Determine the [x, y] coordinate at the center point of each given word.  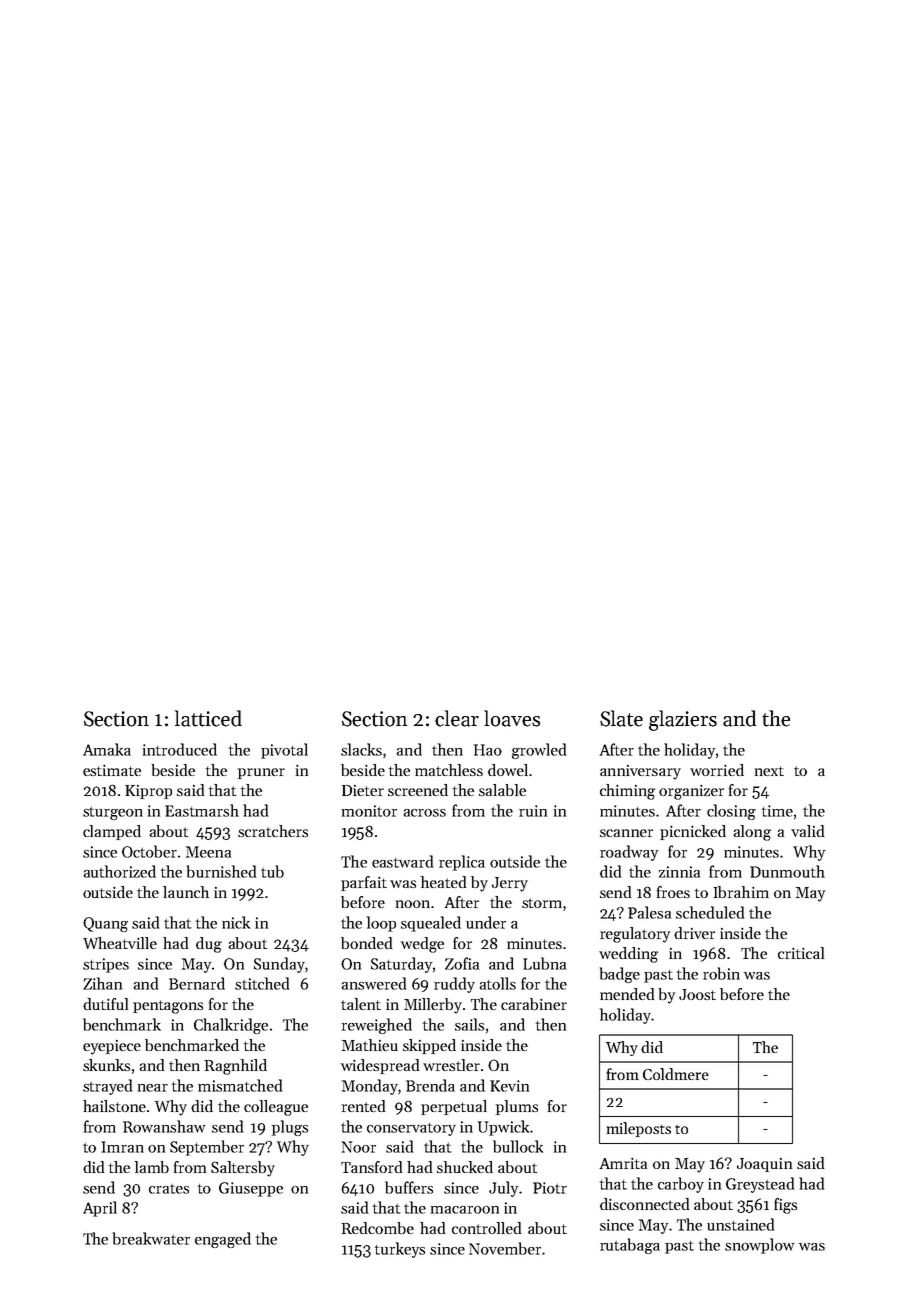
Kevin [509, 1086]
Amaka [107, 749]
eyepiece [112, 1047]
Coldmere [676, 1074]
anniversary [640, 772]
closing [731, 812]
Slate [621, 718]
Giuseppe [251, 1189]
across [425, 813]
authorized [120, 871]
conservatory [411, 1129]
